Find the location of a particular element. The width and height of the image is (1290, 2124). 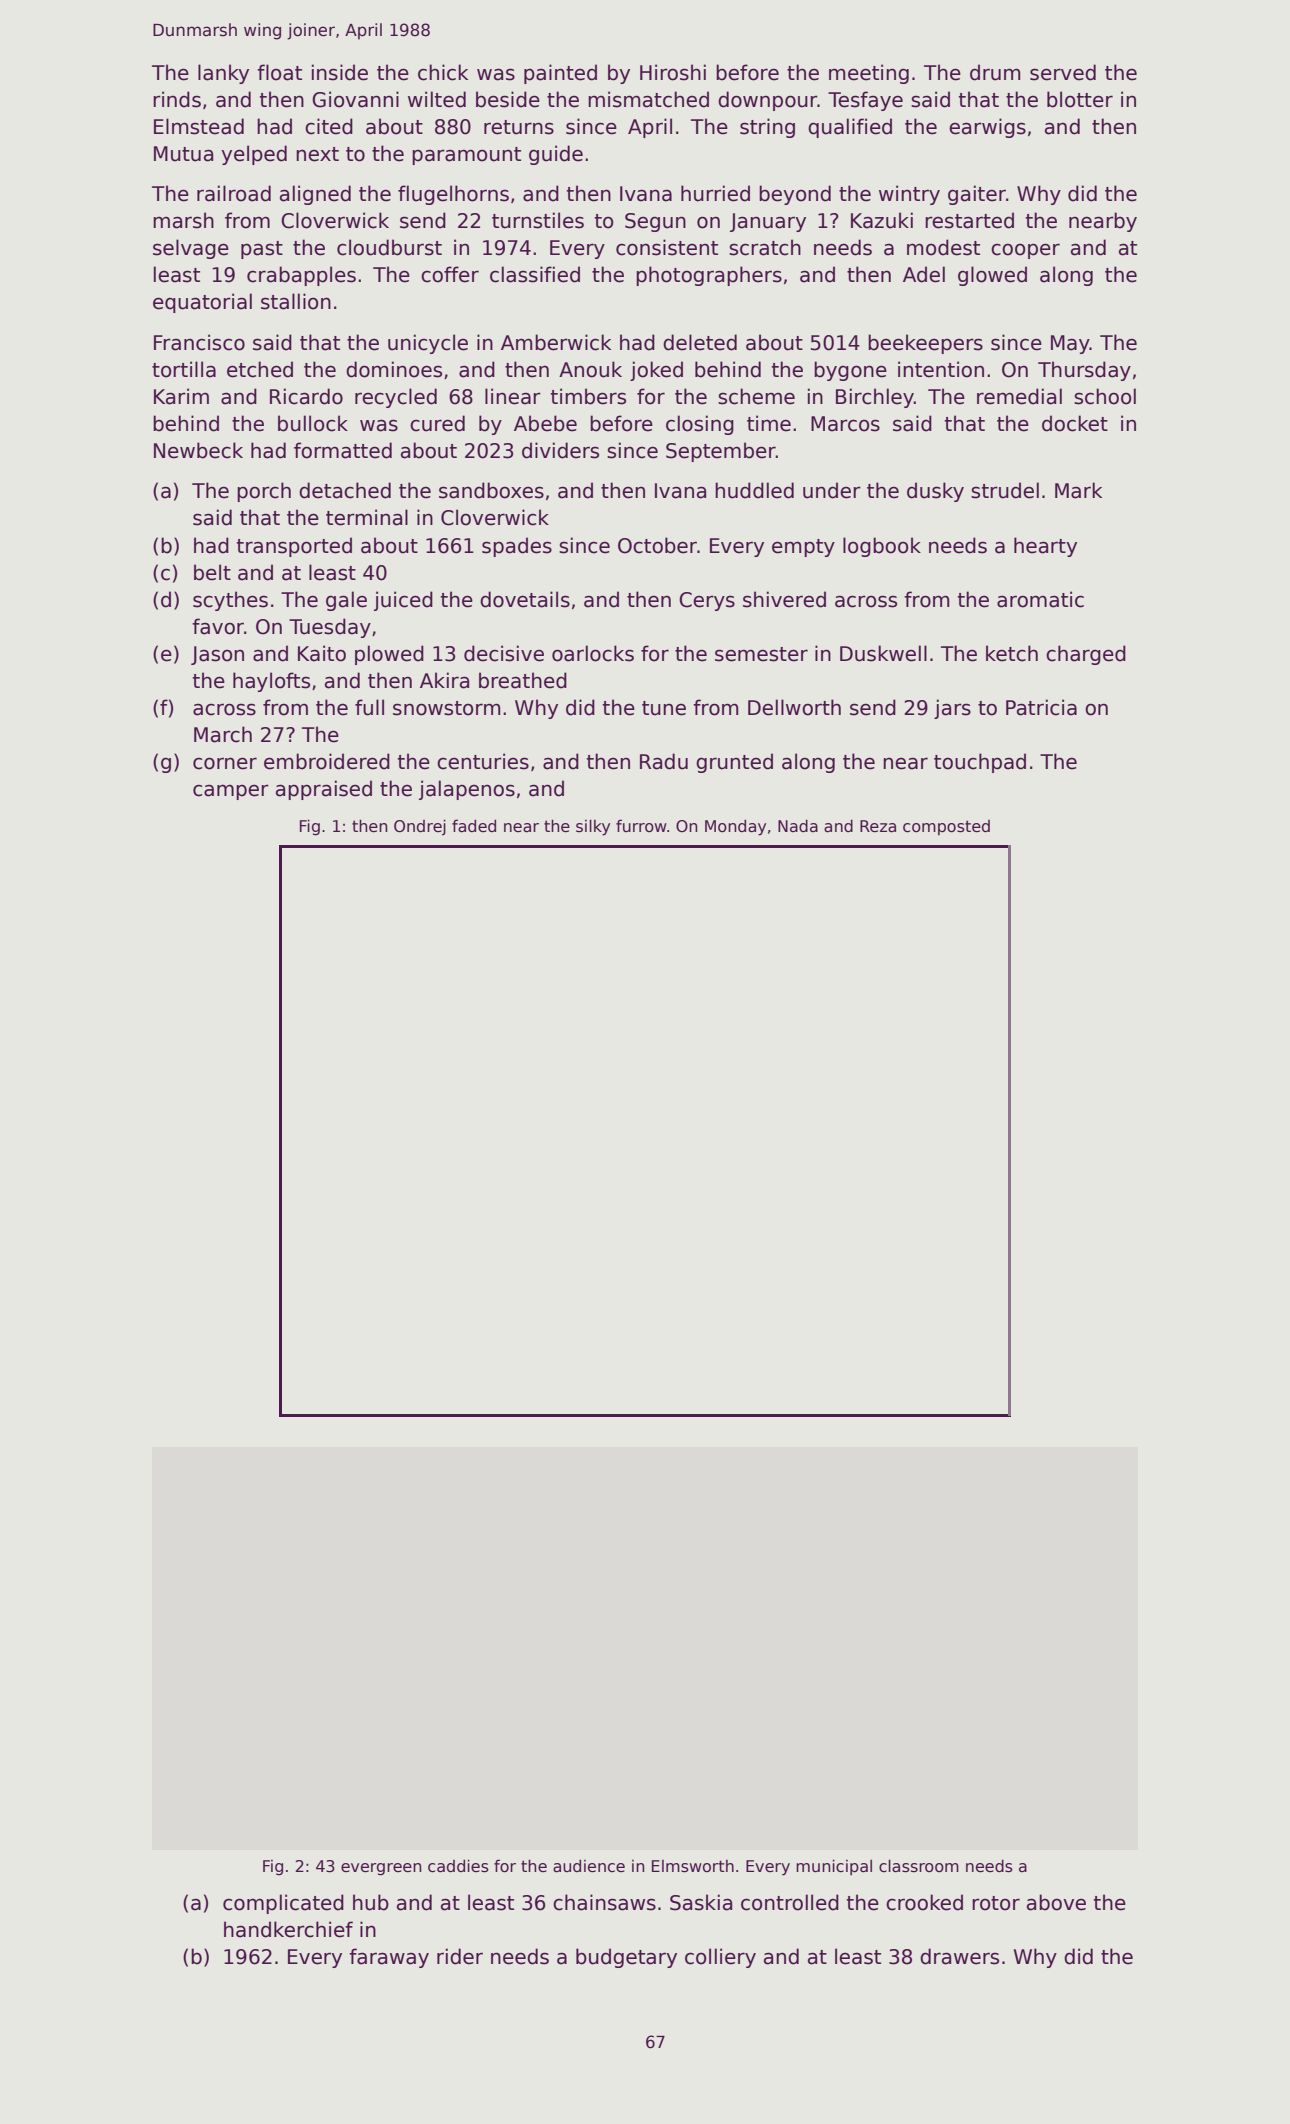

Duskwell is located at coordinates (883, 653).
